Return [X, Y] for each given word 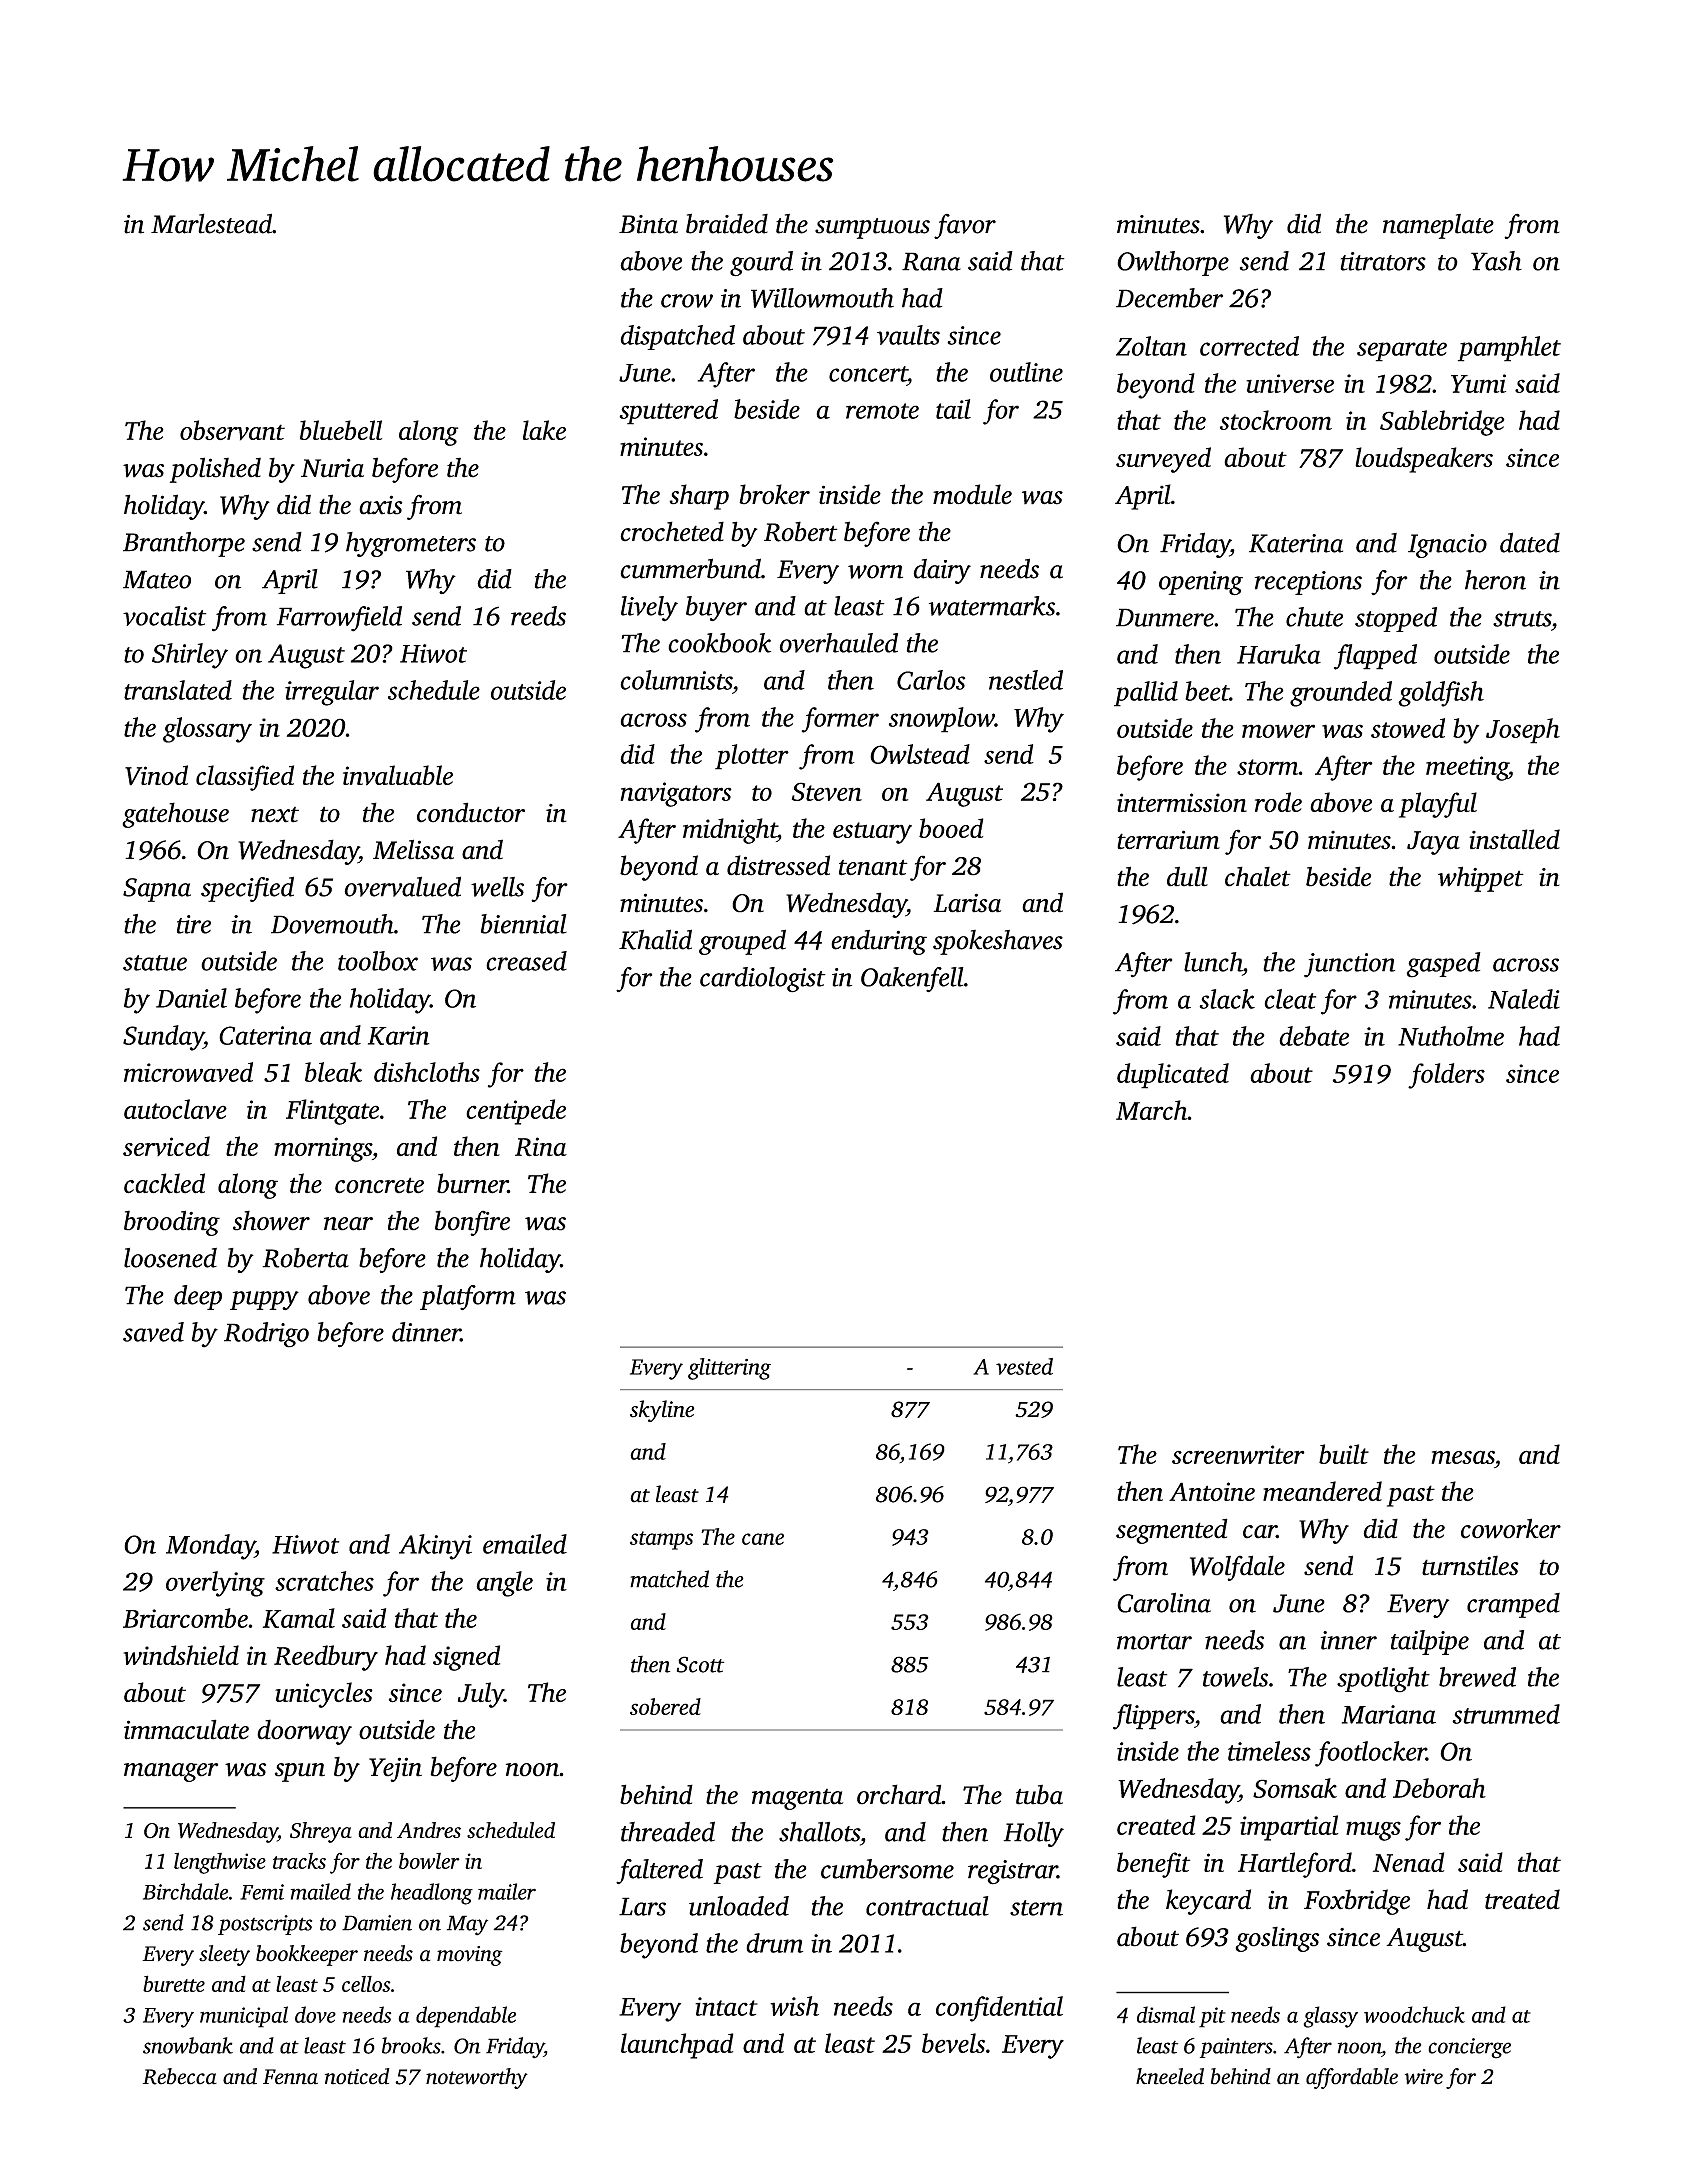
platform [468, 1297]
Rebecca [180, 2076]
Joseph [1523, 731]
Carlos [931, 680]
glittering [729, 1369]
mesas [1463, 1457]
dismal [1166, 2014]
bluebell [341, 430]
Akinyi [435, 1547]
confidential [999, 2009]
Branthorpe [184, 544]
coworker [1511, 1528]
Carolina [1164, 1602]
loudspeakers [1424, 460]
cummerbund [690, 568]
